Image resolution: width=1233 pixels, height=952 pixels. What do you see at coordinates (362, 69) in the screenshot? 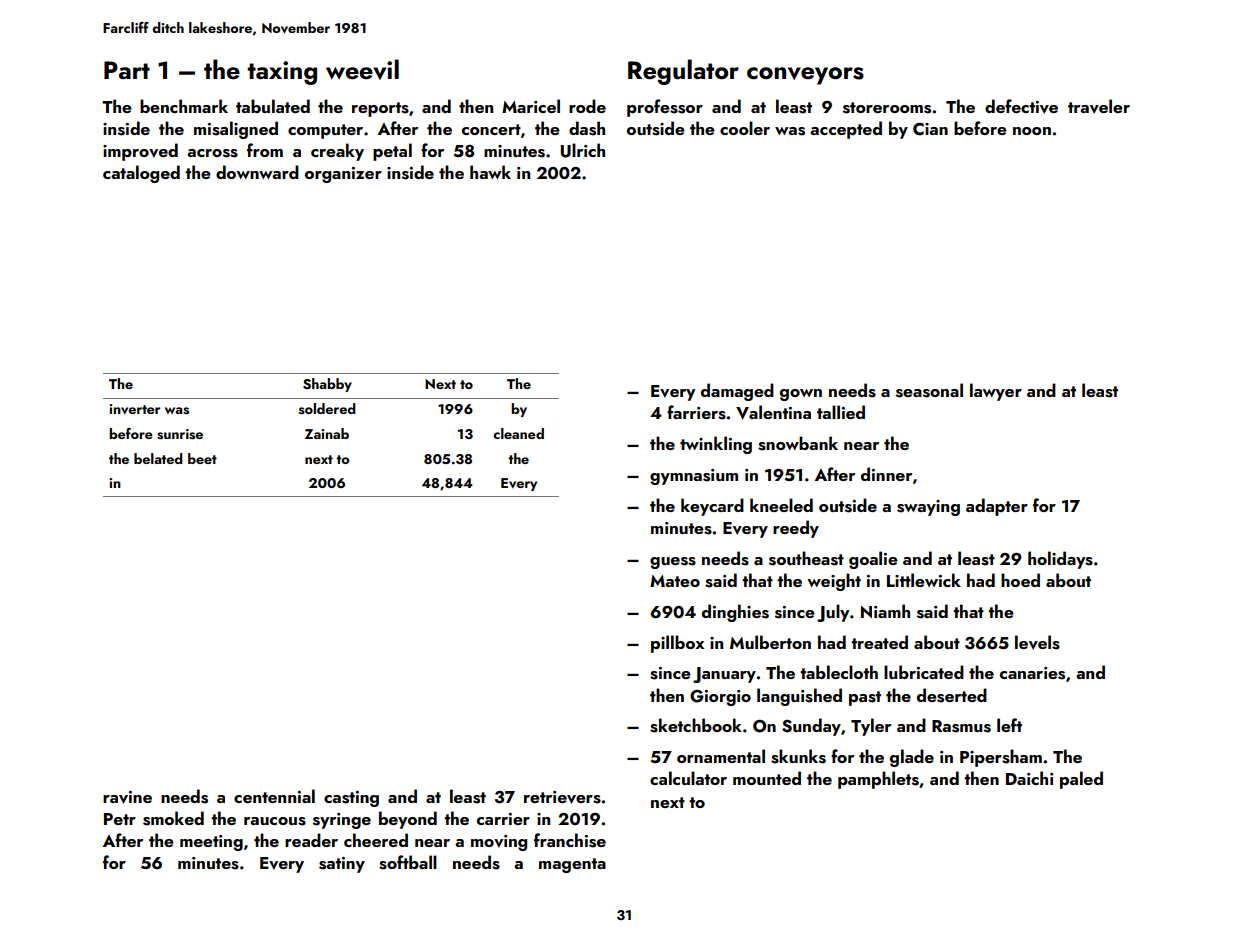
I see `weevil` at bounding box center [362, 69].
